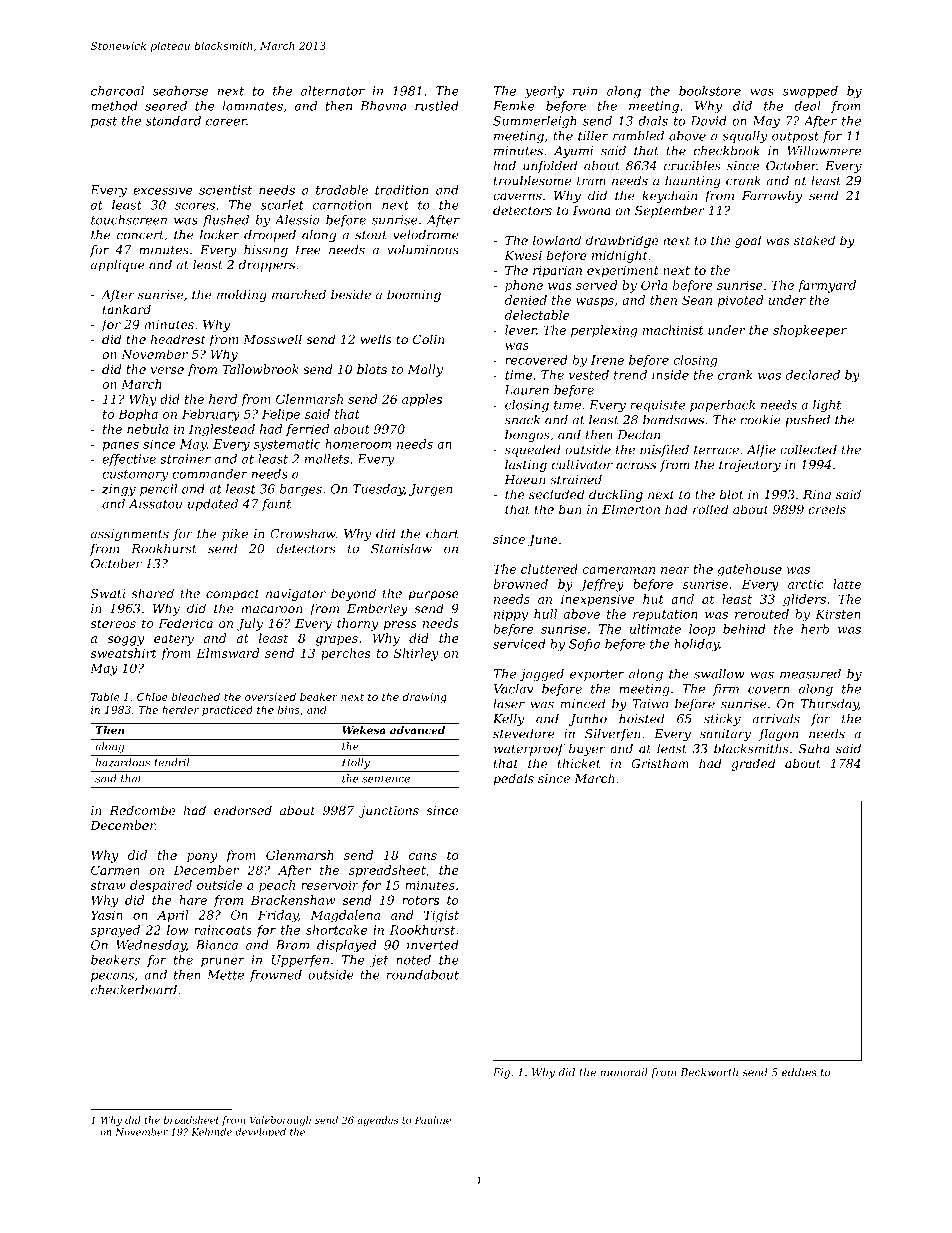  I want to click on verse, so click(167, 370).
